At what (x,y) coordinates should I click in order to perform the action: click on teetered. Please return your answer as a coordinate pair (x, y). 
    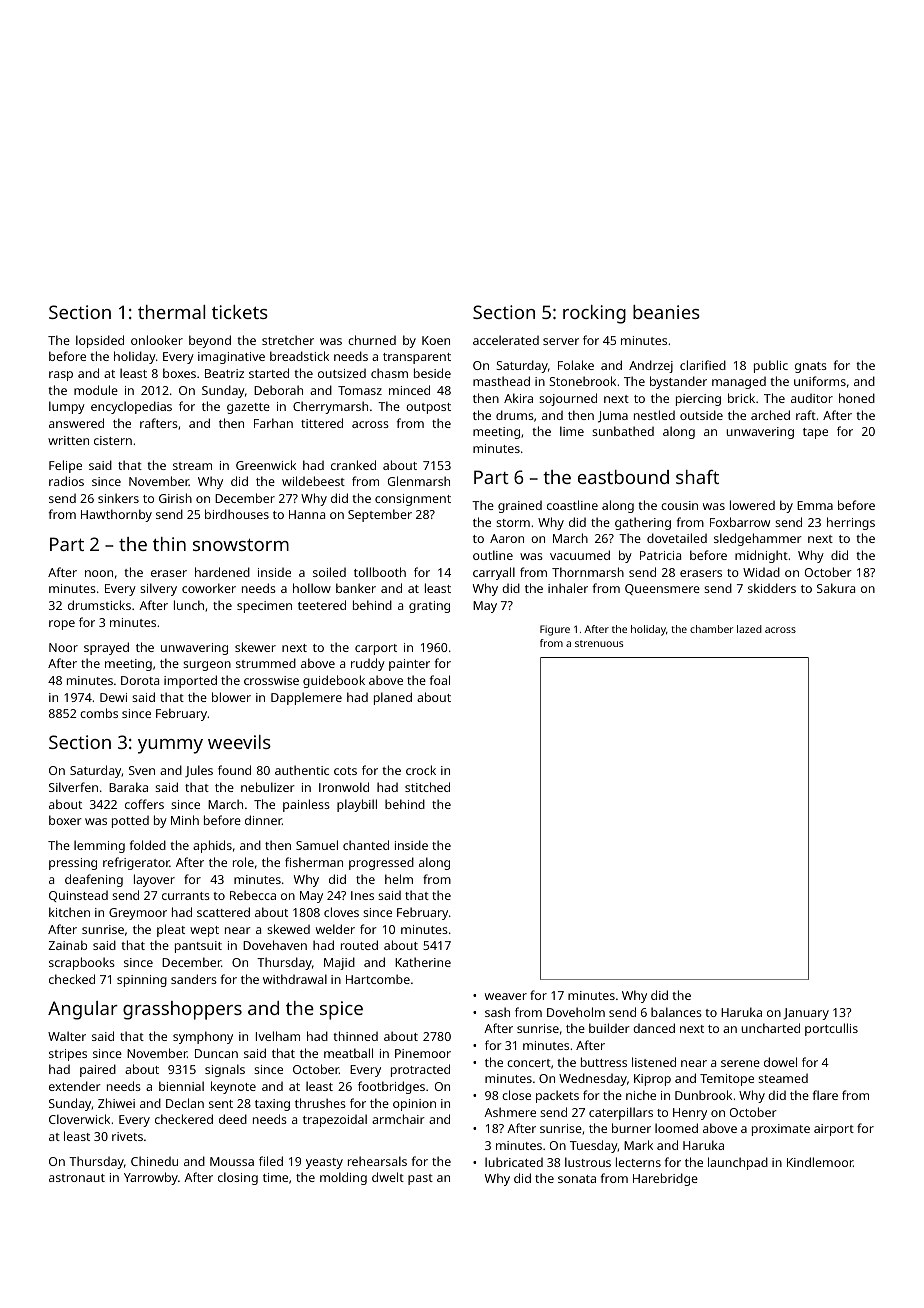
    Looking at the image, I should click on (322, 605).
